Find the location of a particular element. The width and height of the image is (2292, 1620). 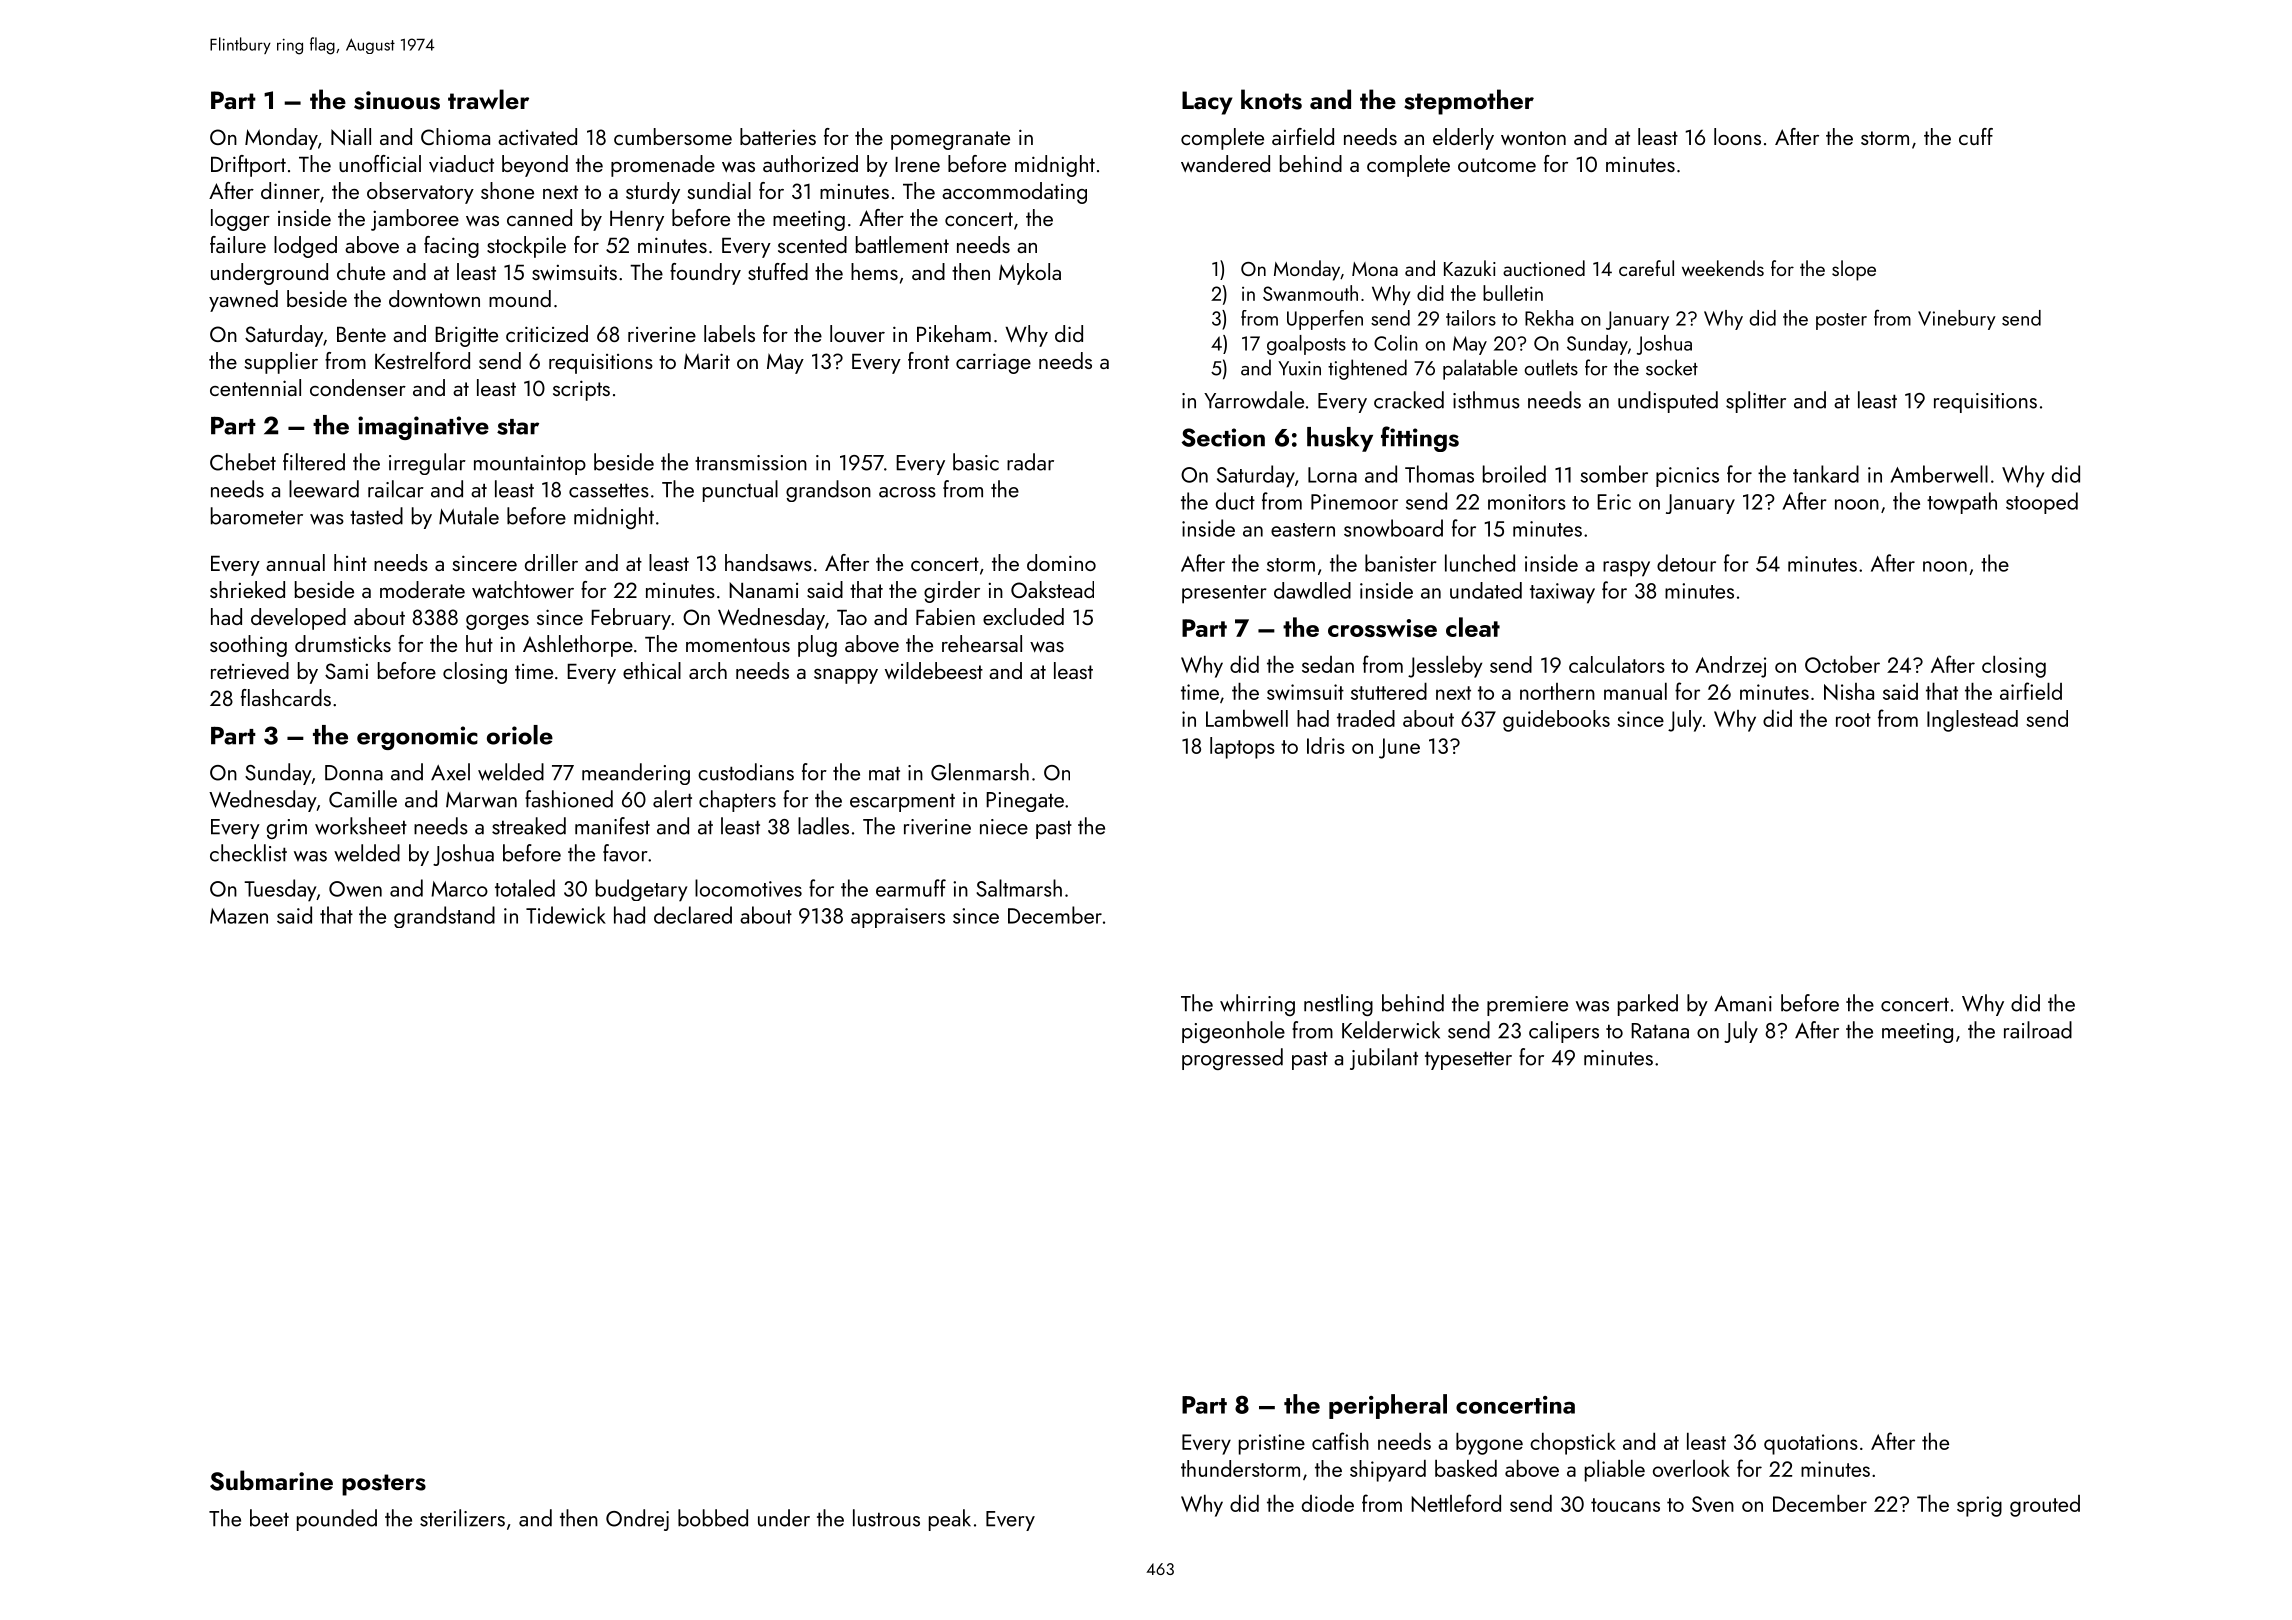

Glenmarsh is located at coordinates (980, 772).
